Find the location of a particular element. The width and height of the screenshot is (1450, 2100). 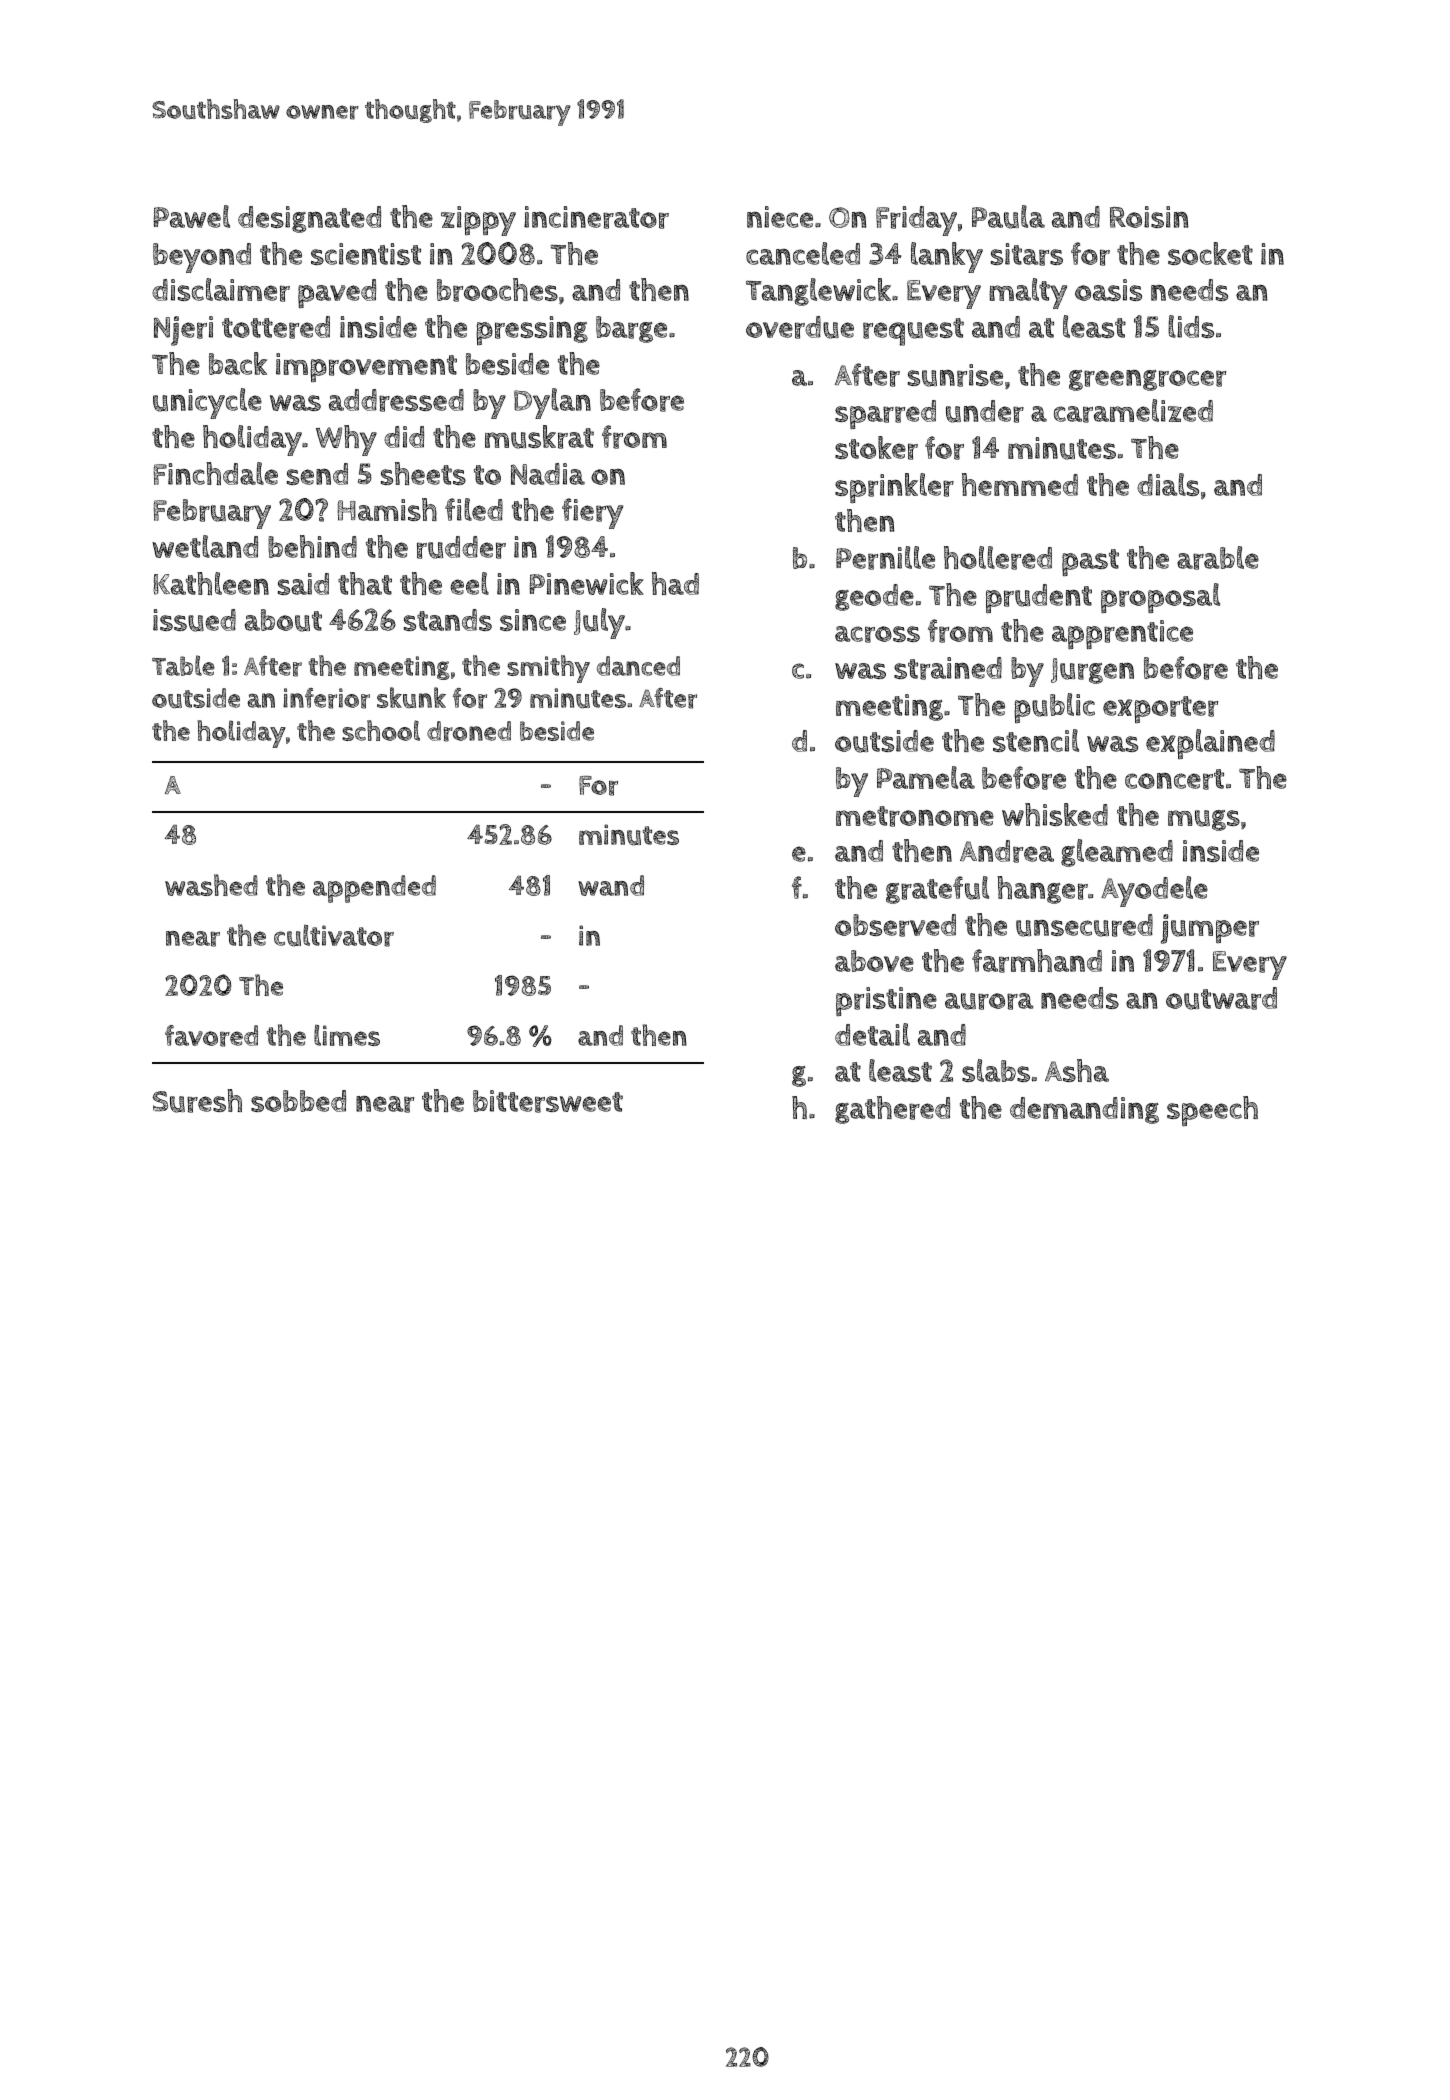

fiery is located at coordinates (592, 513).
